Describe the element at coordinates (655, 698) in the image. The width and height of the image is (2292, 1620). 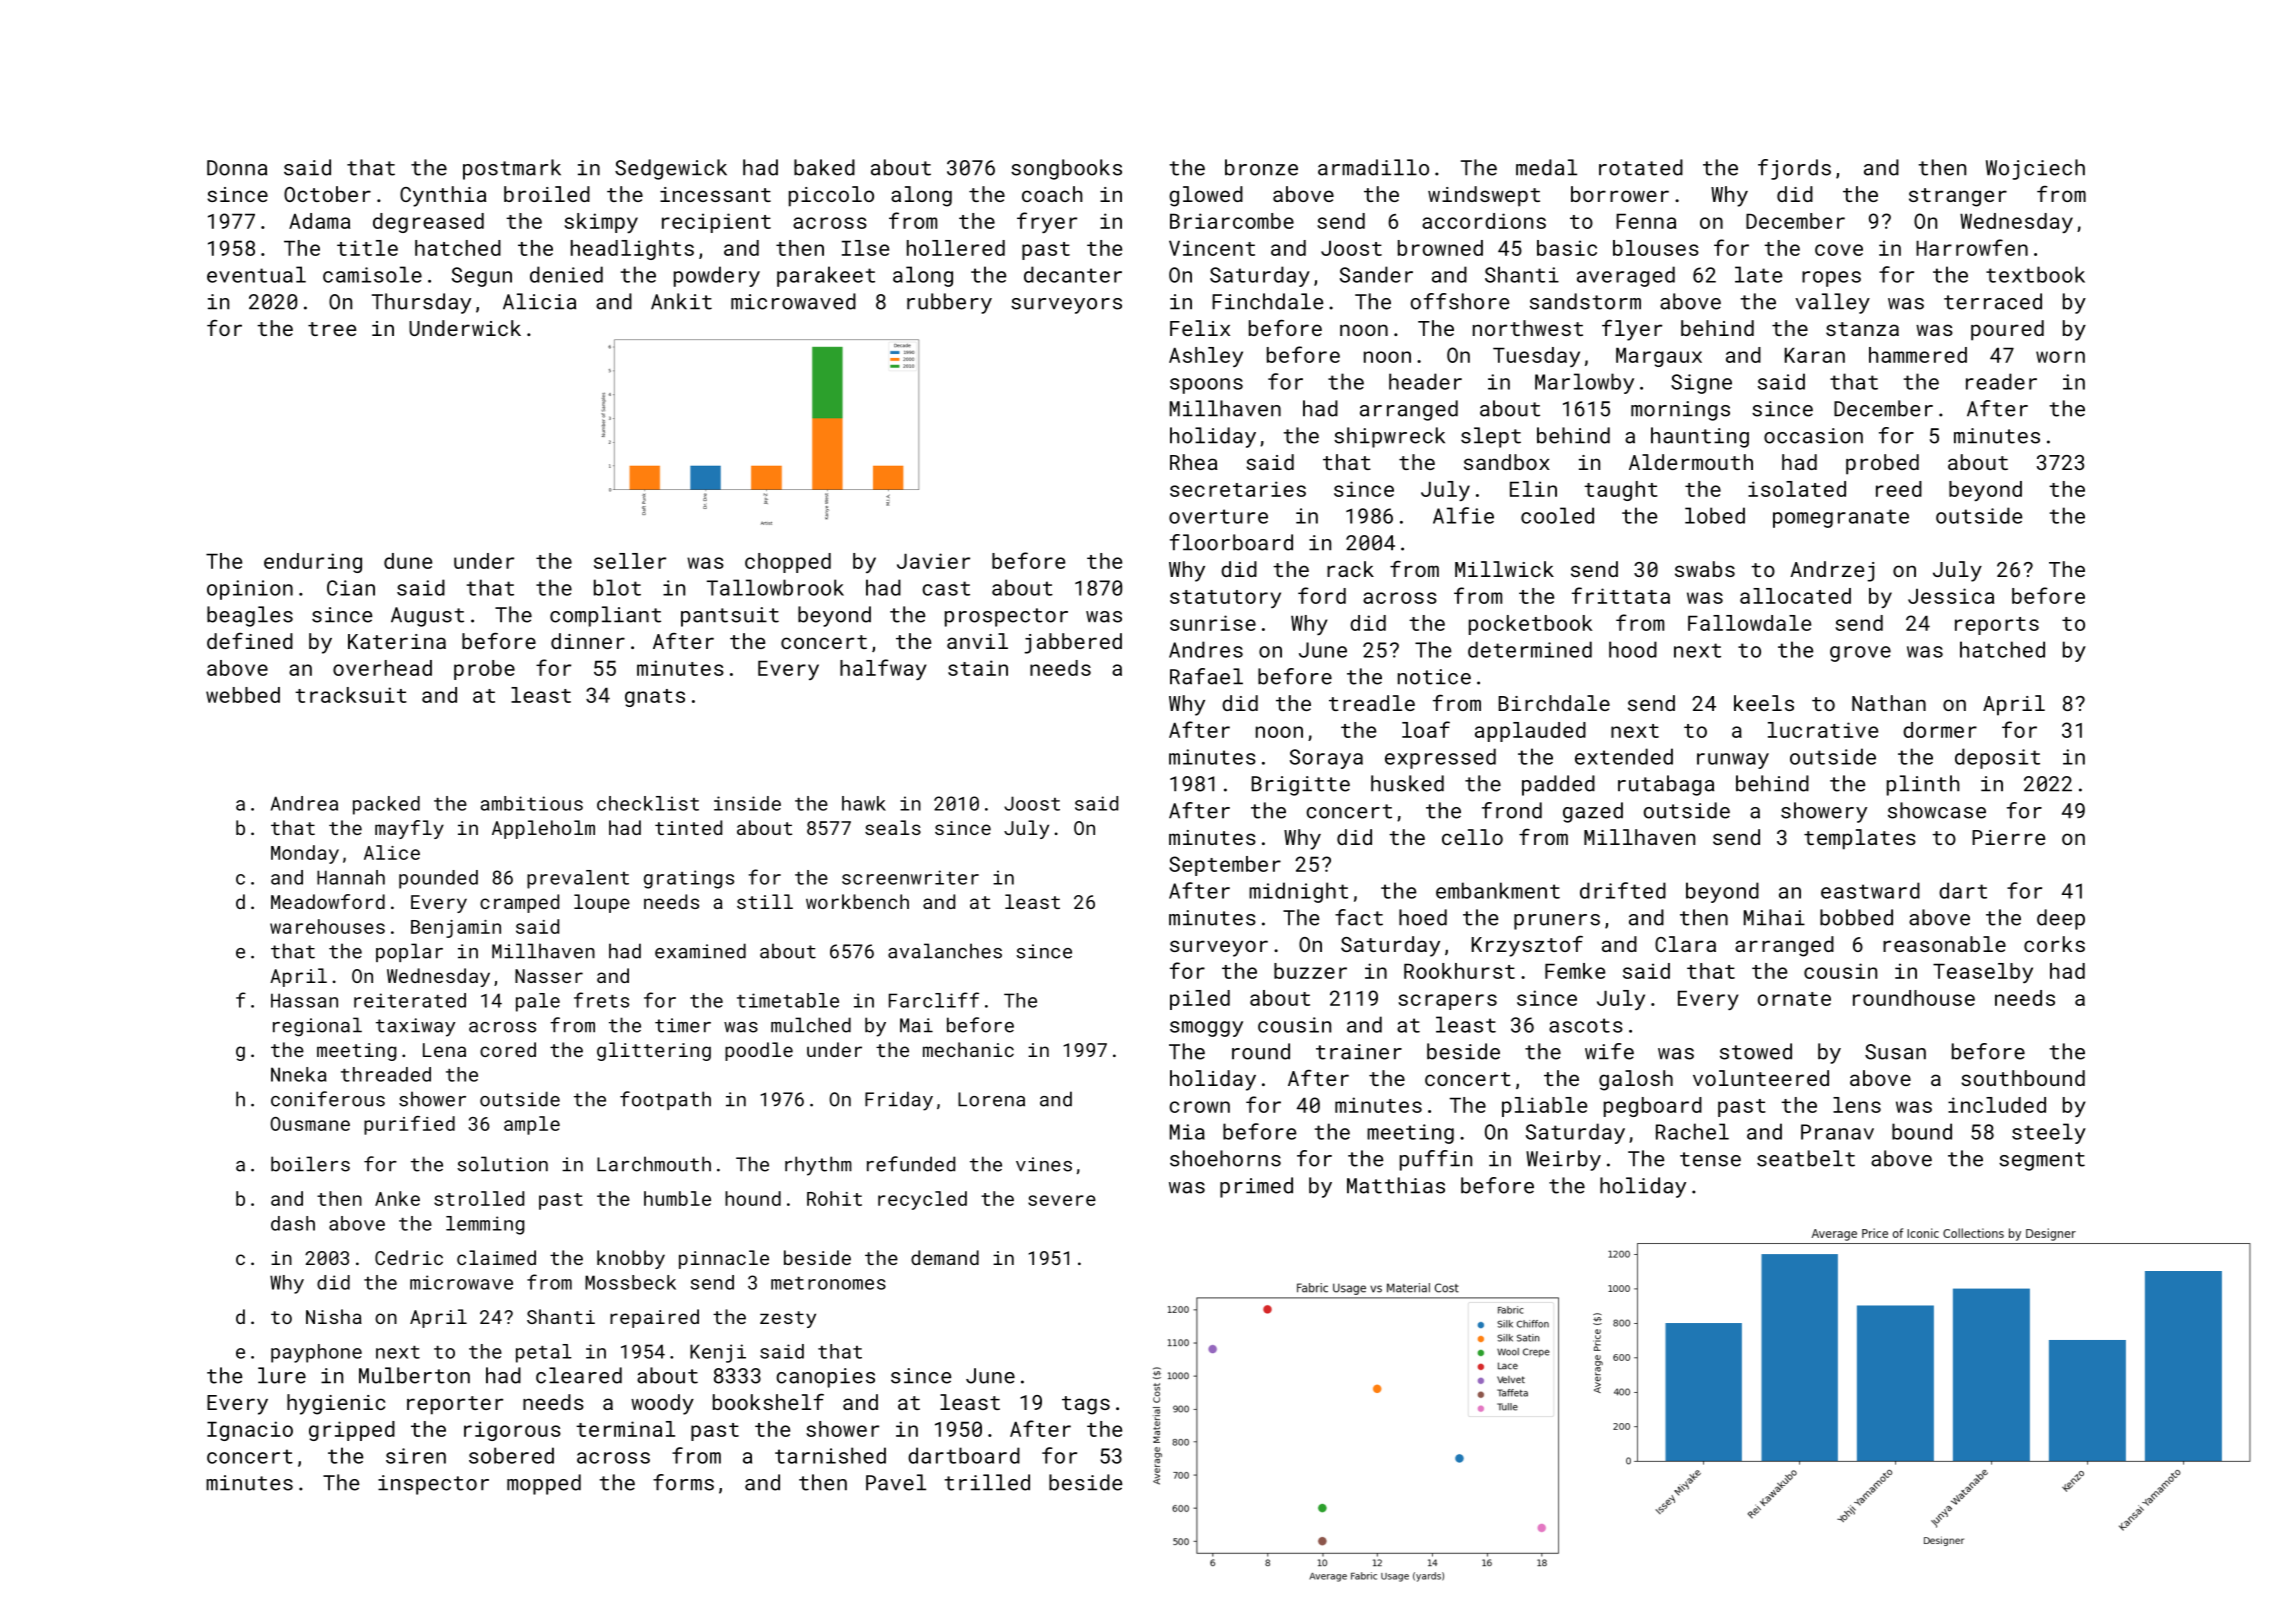
I see `gnats` at that location.
